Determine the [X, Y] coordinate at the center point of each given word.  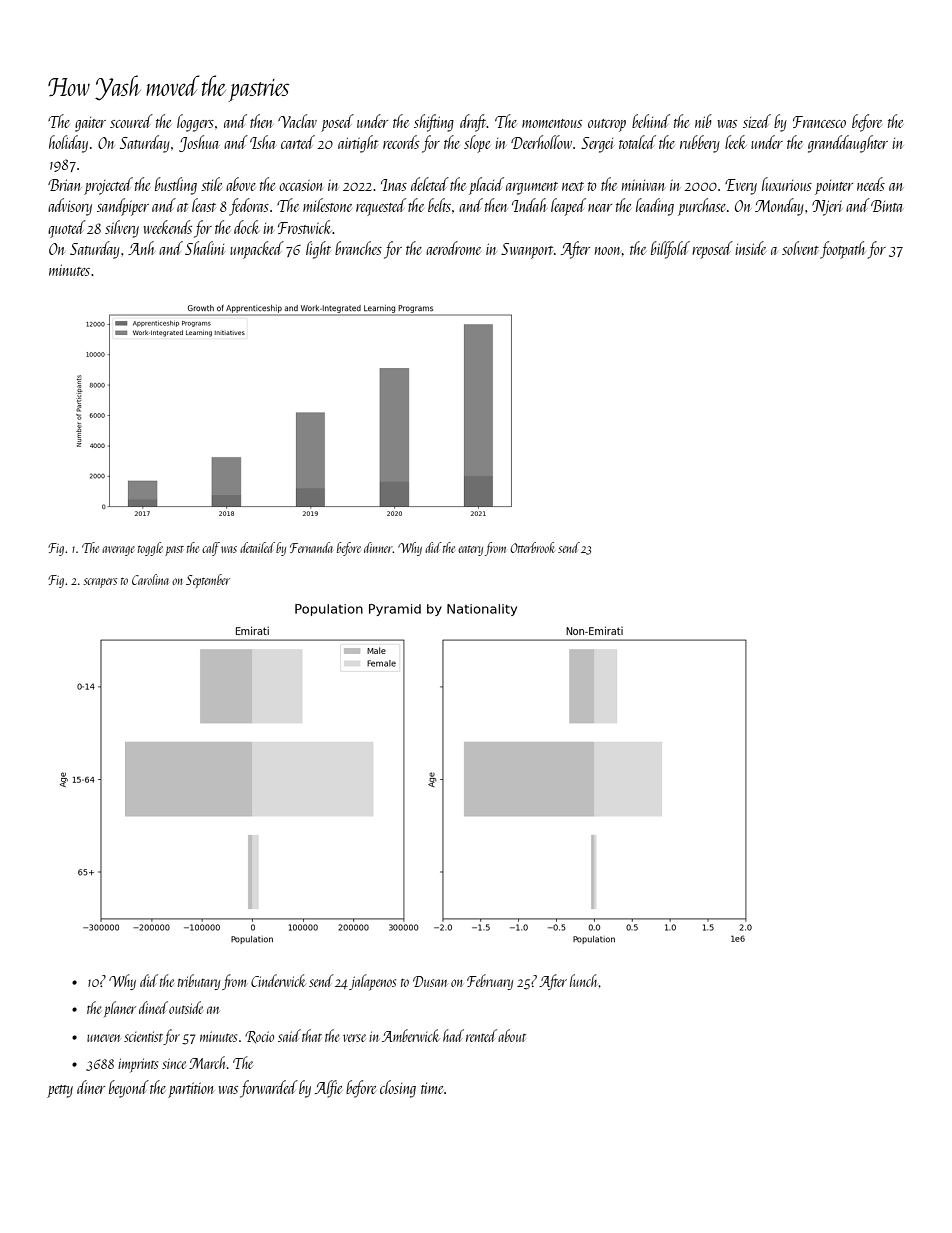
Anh [141, 248]
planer [120, 1009]
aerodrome [453, 248]
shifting [434, 123]
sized [757, 121]
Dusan [430, 981]
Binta [887, 206]
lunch [583, 980]
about [512, 1035]
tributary [199, 982]
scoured [131, 121]
